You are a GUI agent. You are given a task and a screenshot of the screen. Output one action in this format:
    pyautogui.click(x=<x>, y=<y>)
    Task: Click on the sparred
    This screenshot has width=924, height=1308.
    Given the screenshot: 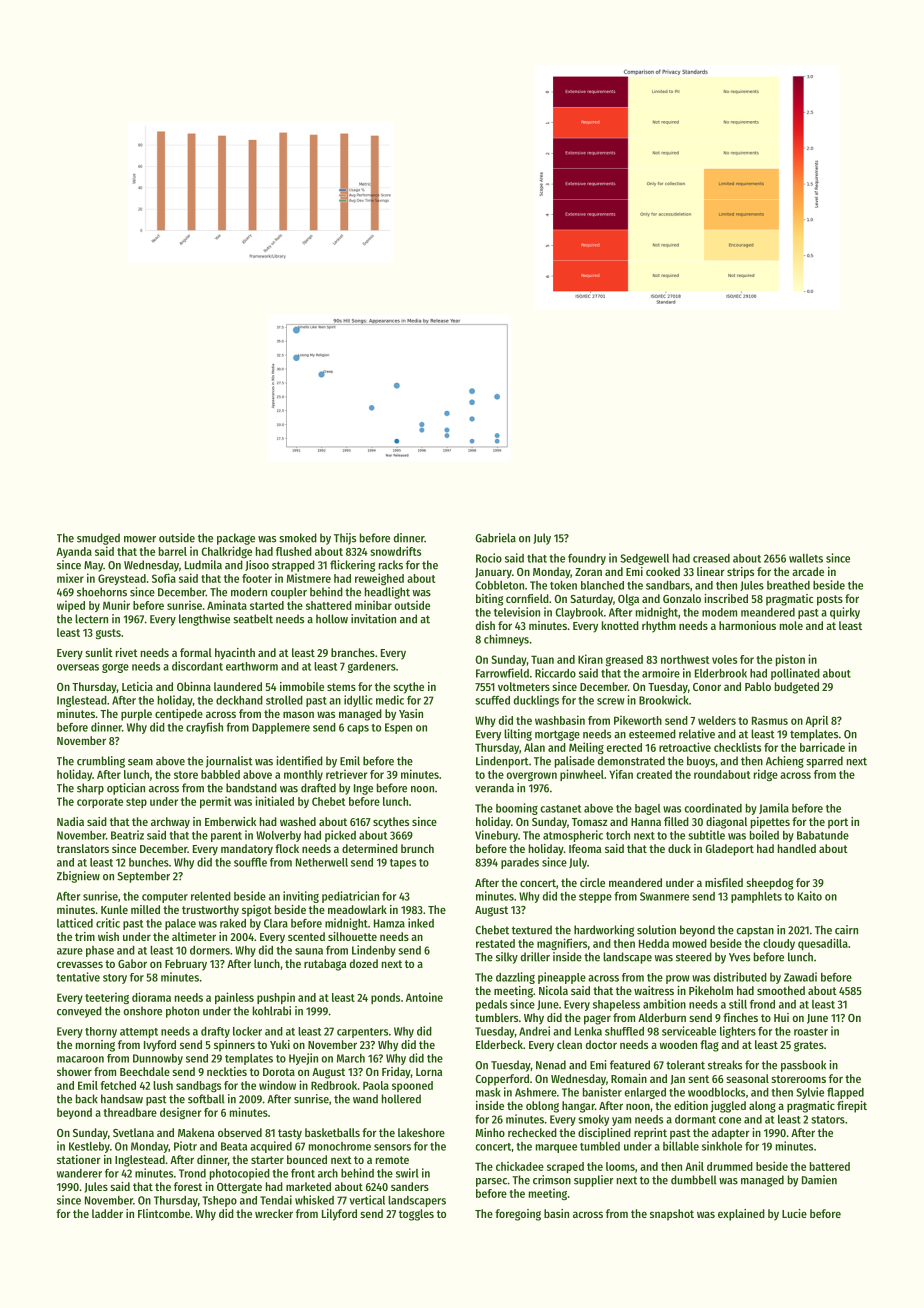 What is the action you would take?
    pyautogui.click(x=824, y=762)
